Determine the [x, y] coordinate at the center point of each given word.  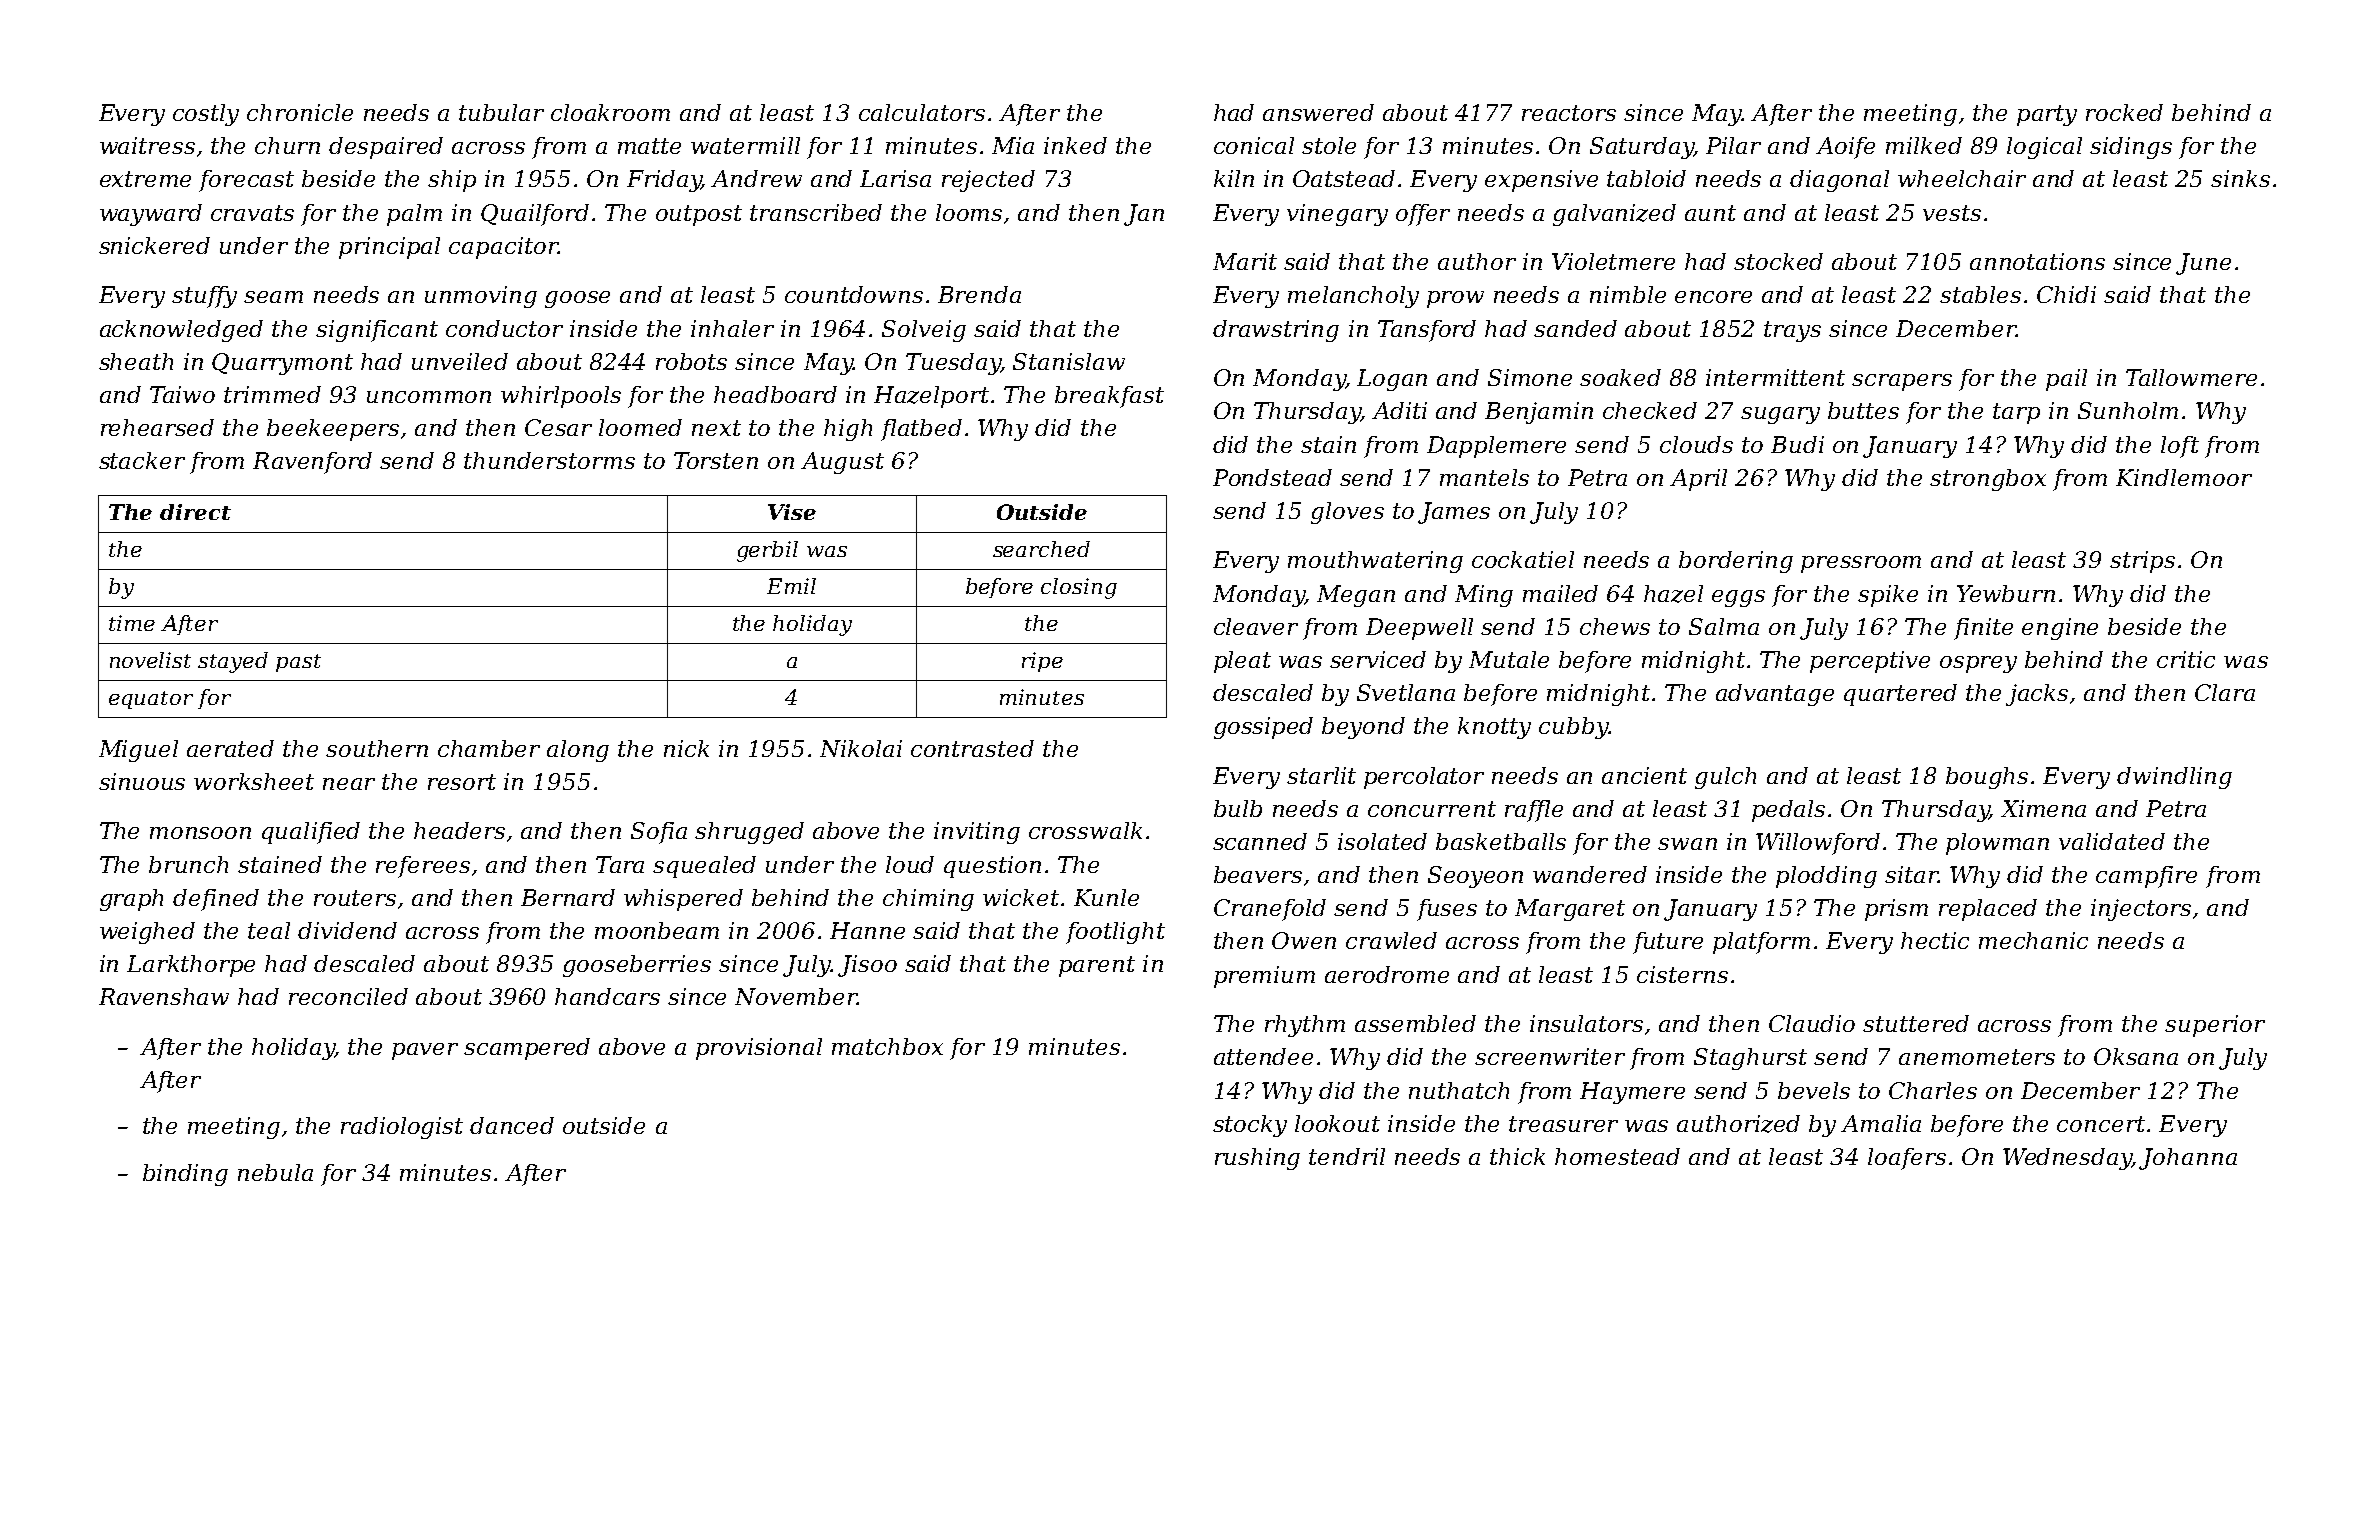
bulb [1238, 808]
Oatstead [1344, 178]
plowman [1997, 844]
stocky [1250, 1126]
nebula [275, 1172]
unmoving [481, 297]
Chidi [2066, 294]
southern [377, 748]
